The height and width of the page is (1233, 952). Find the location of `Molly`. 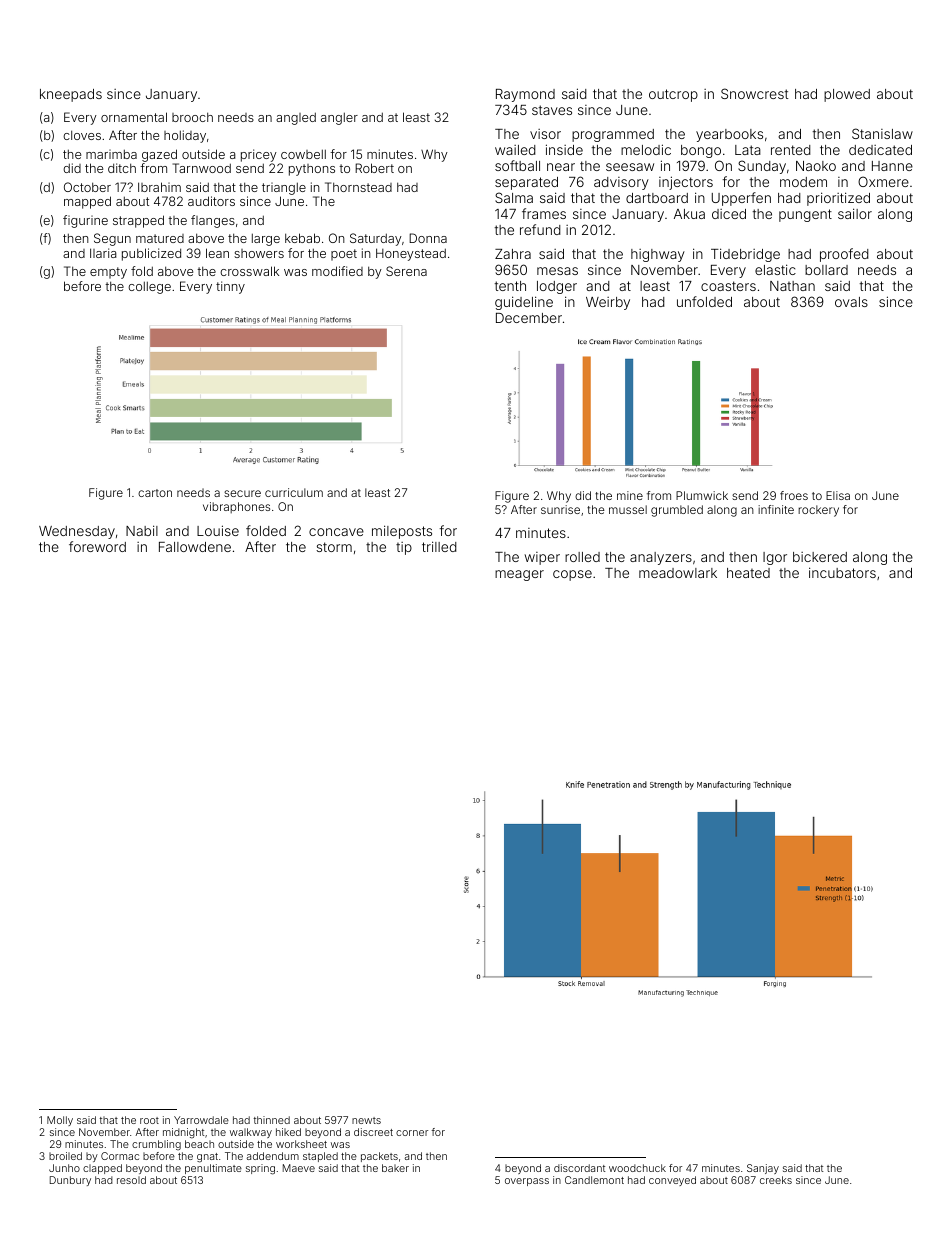

Molly is located at coordinates (60, 1121).
